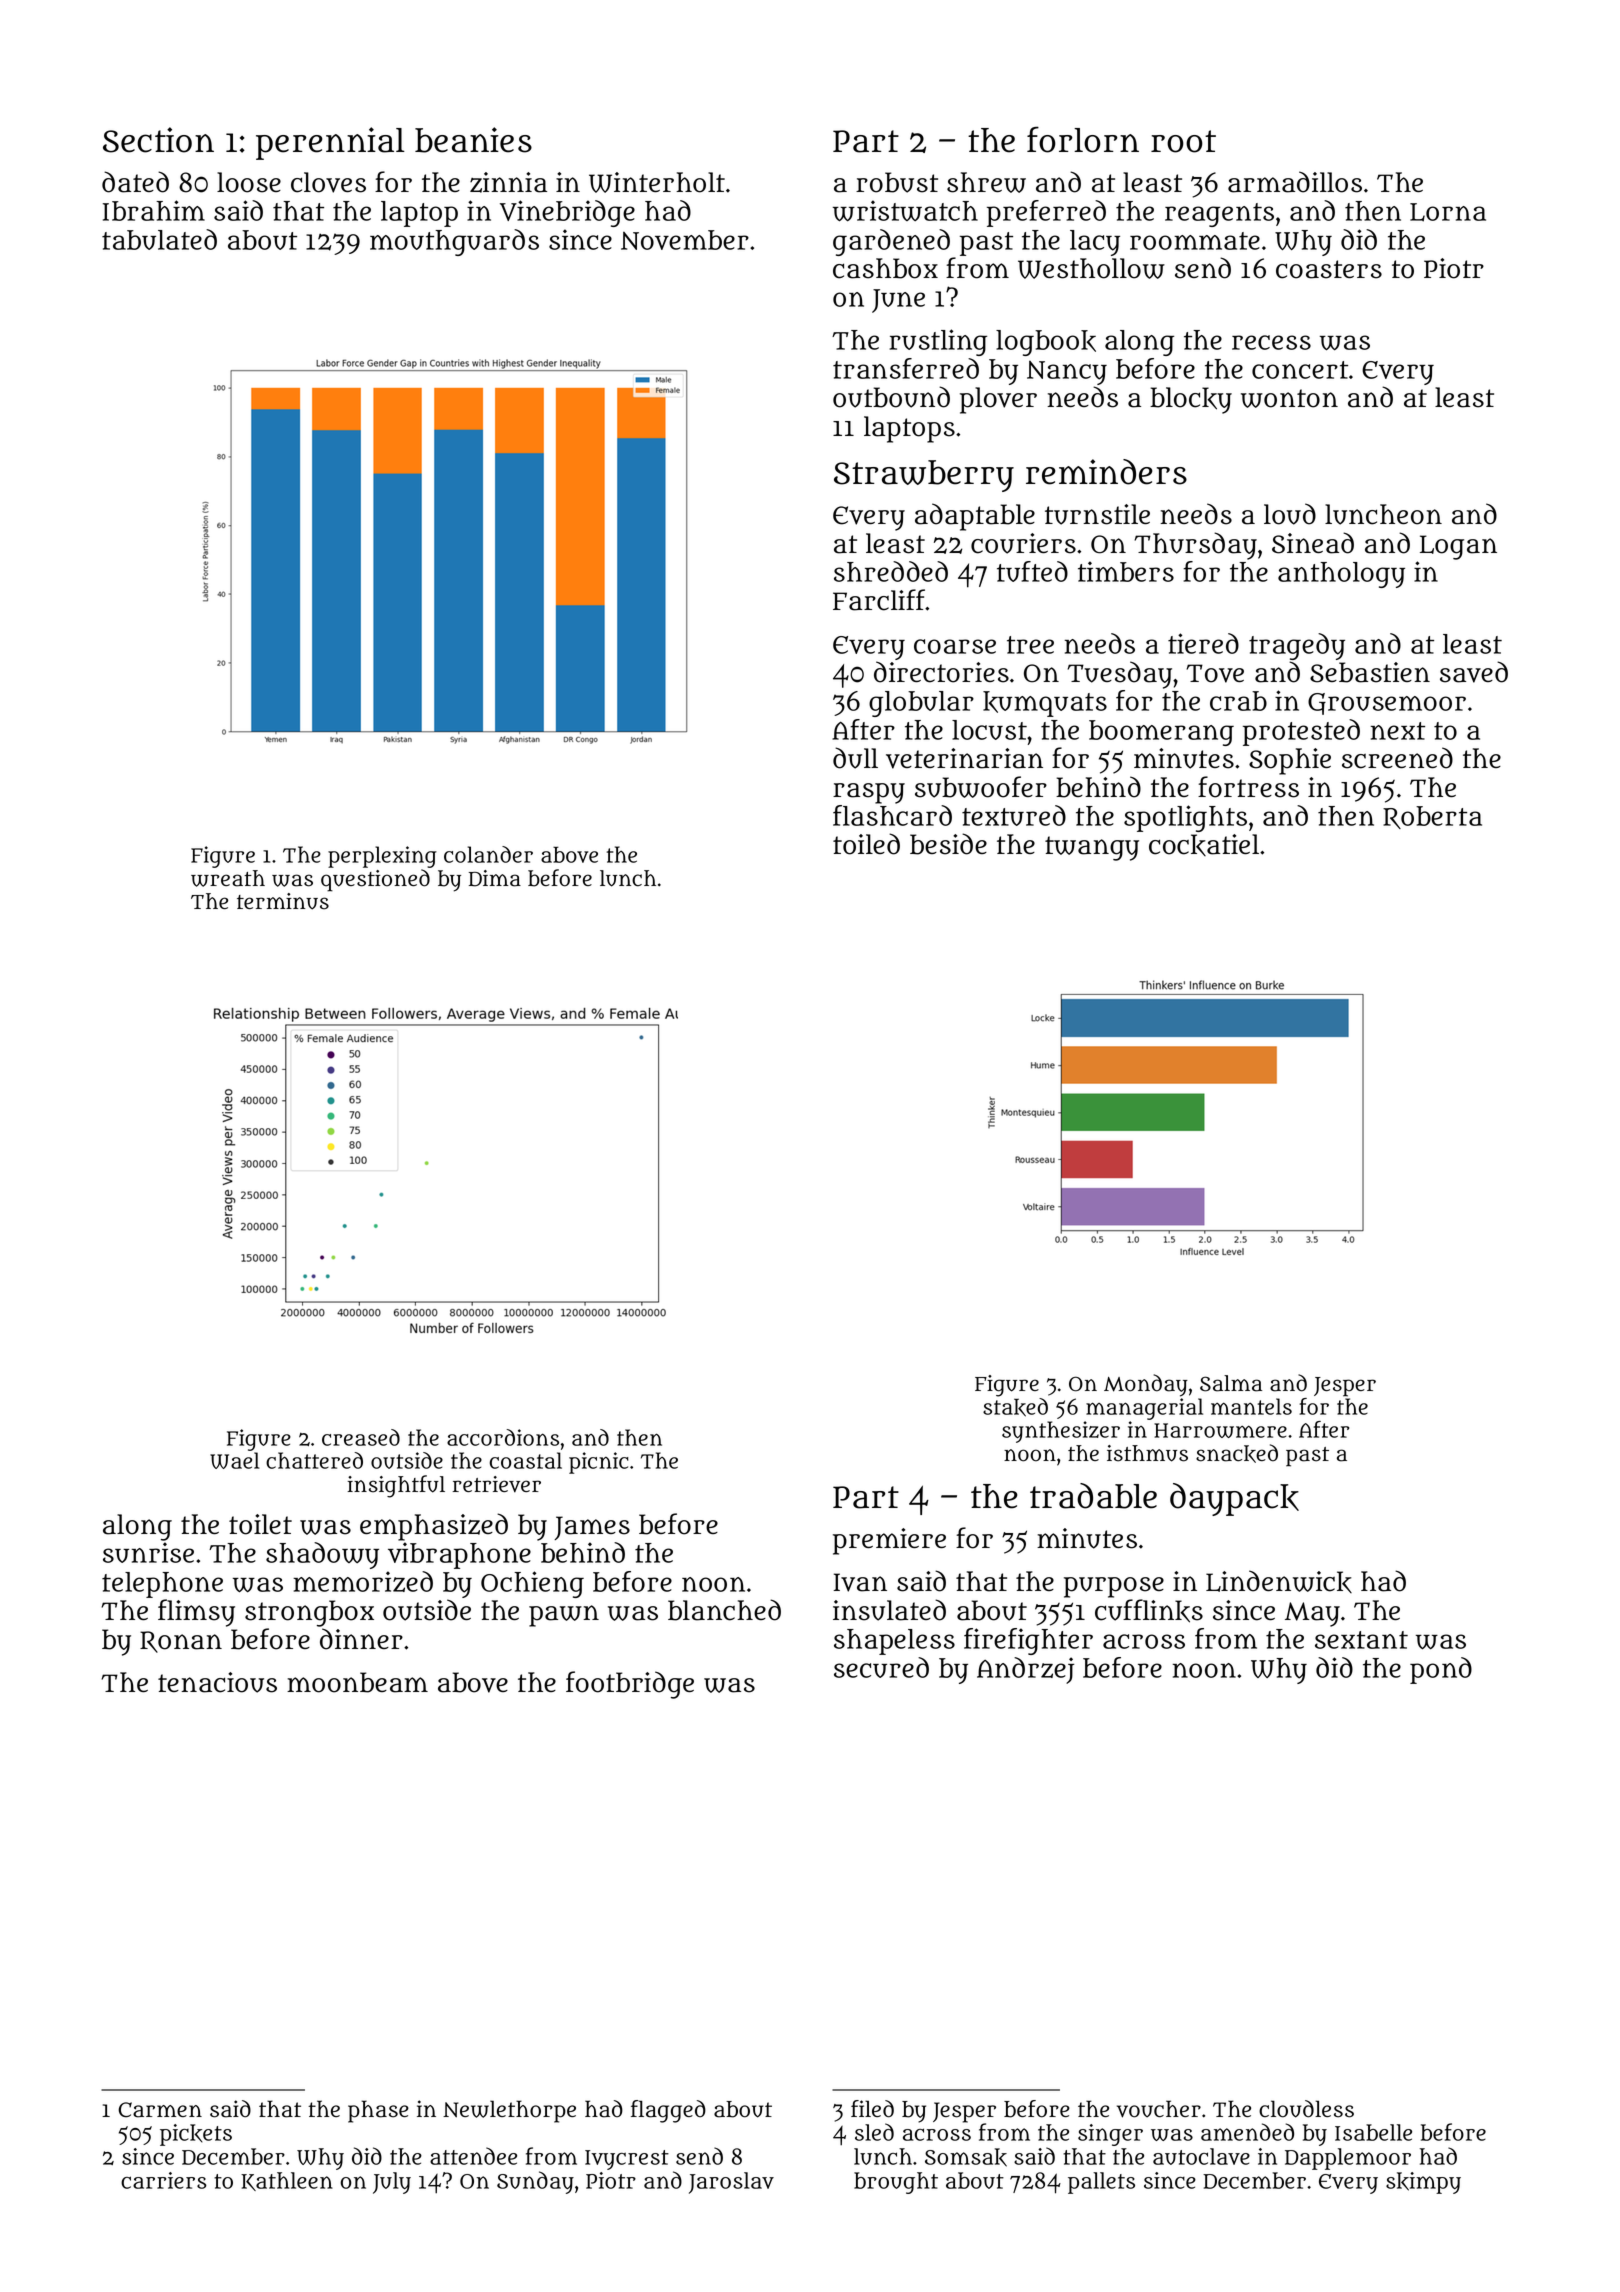 This screenshot has width=1620, height=2292. Describe the element at coordinates (159, 239) in the screenshot. I see `tabulated` at that location.
